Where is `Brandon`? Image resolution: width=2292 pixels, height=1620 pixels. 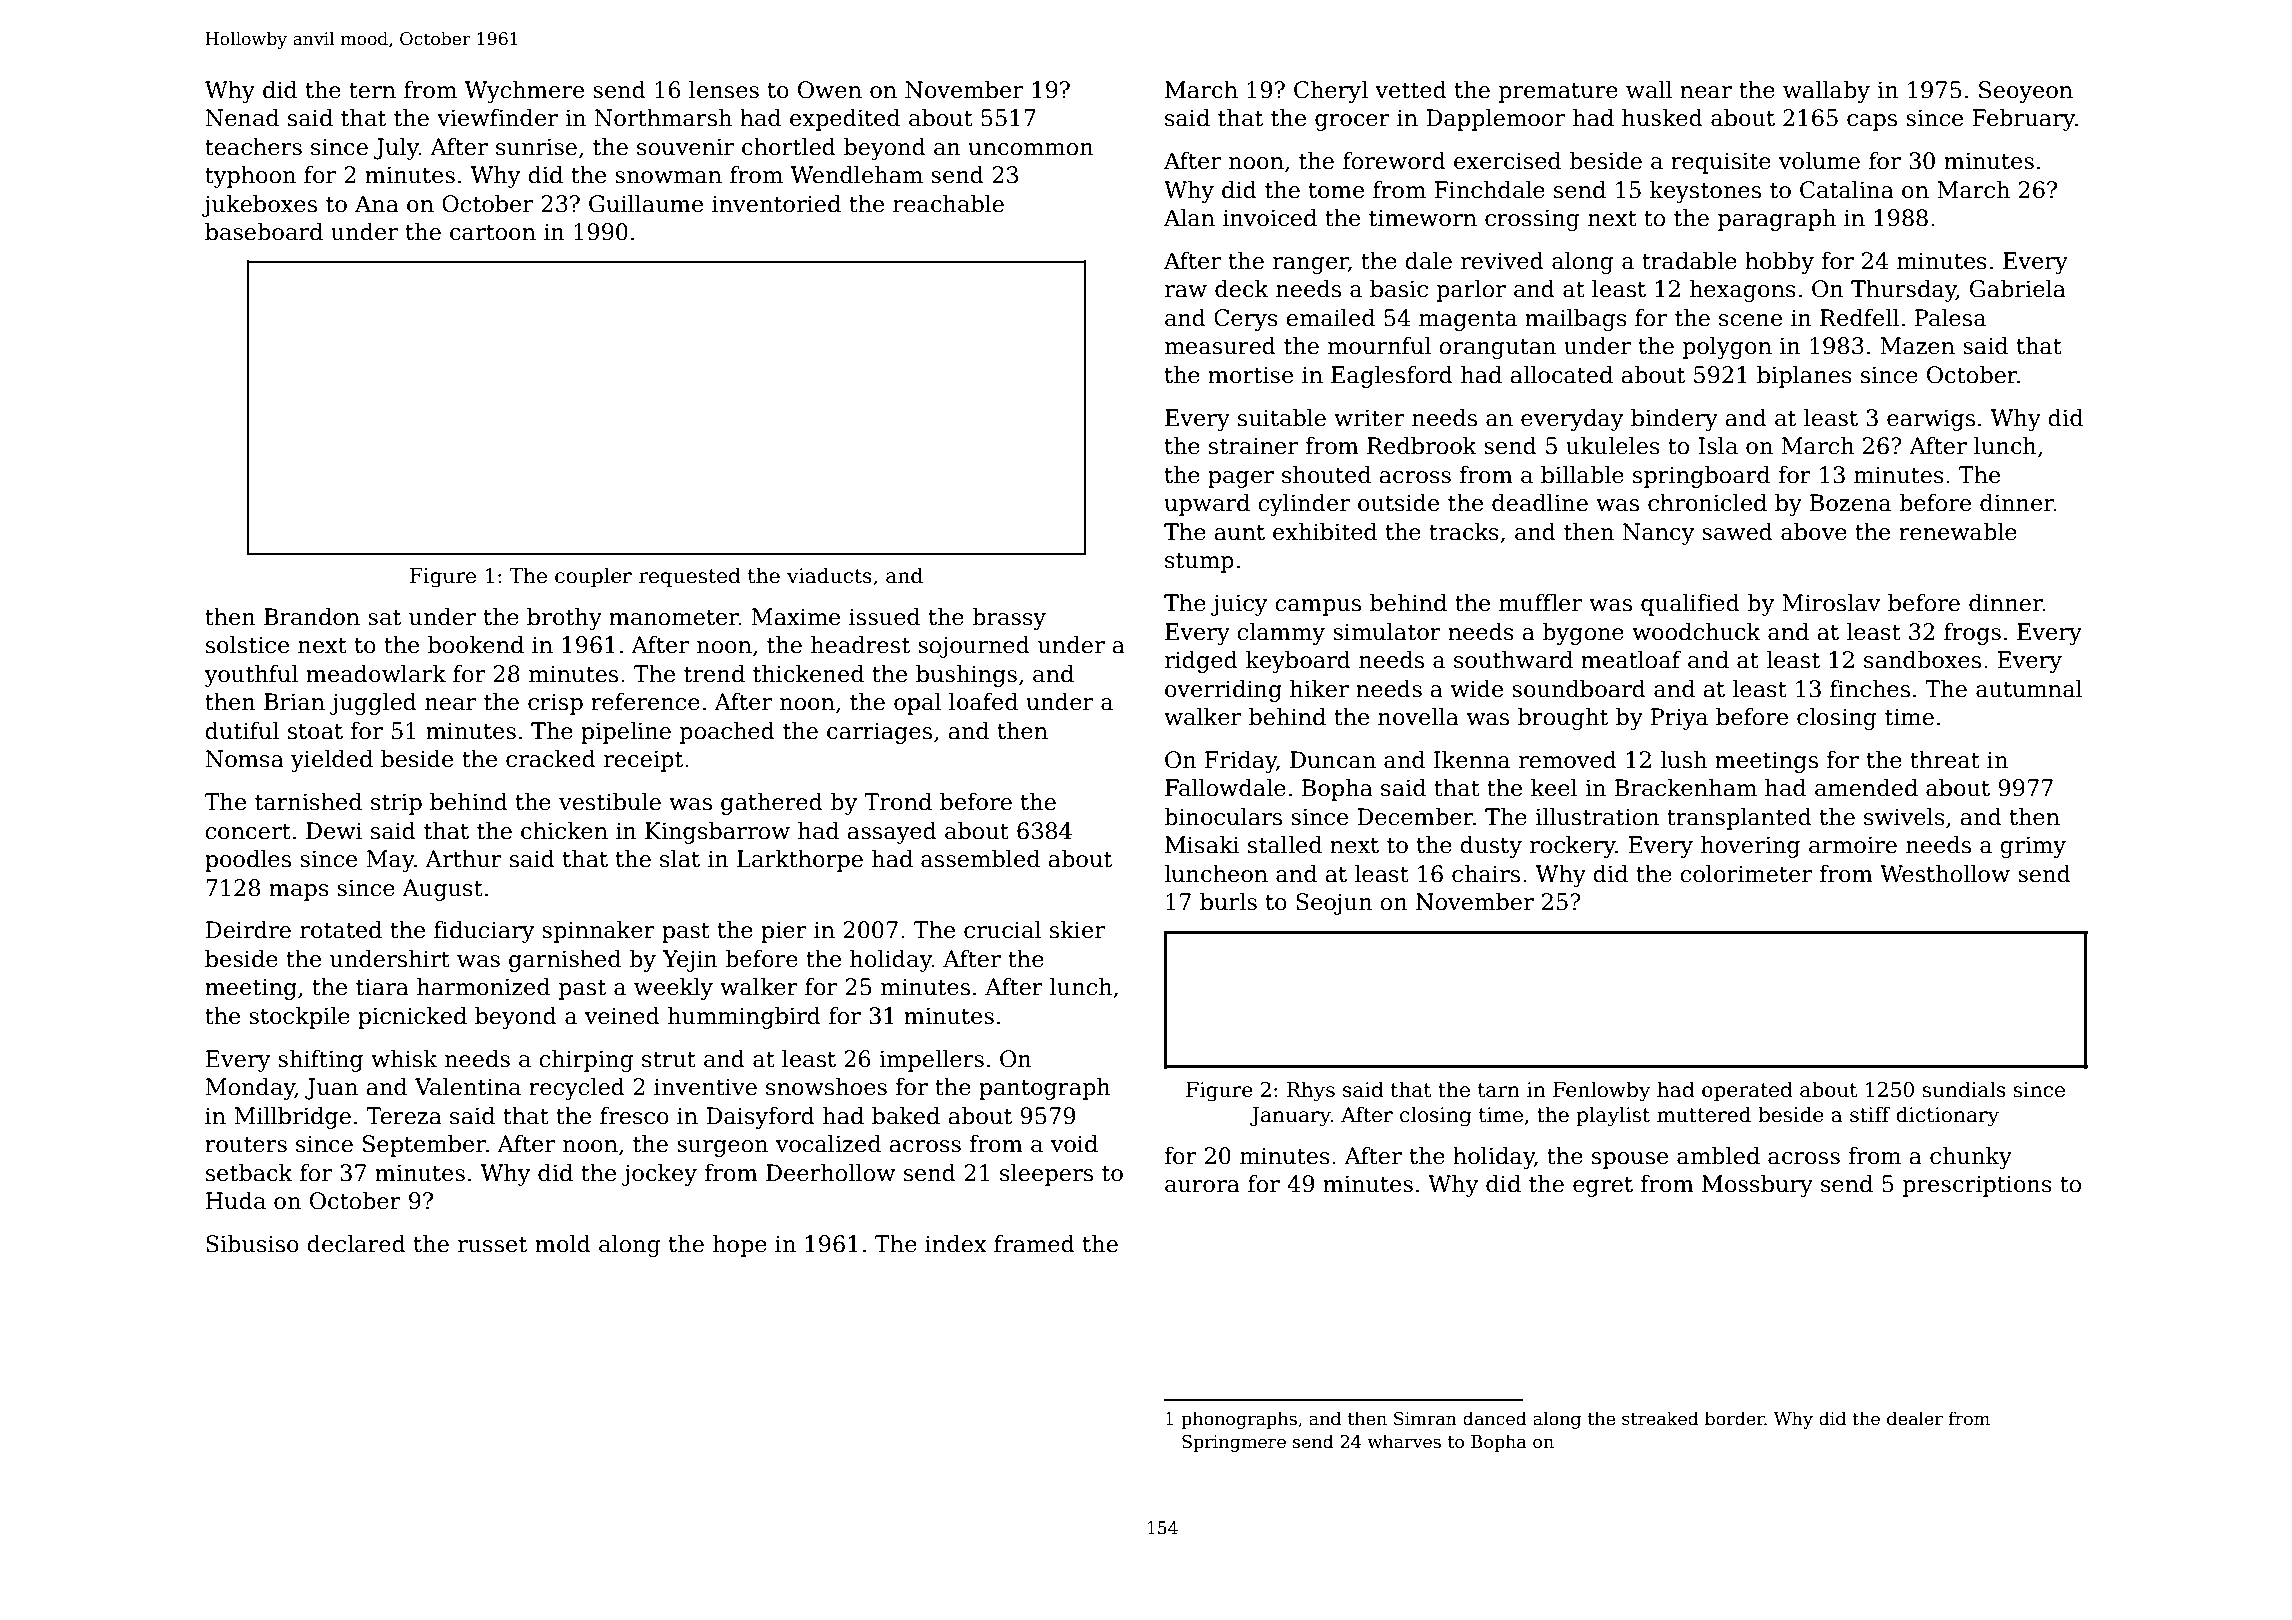 Brandon is located at coordinates (312, 617).
